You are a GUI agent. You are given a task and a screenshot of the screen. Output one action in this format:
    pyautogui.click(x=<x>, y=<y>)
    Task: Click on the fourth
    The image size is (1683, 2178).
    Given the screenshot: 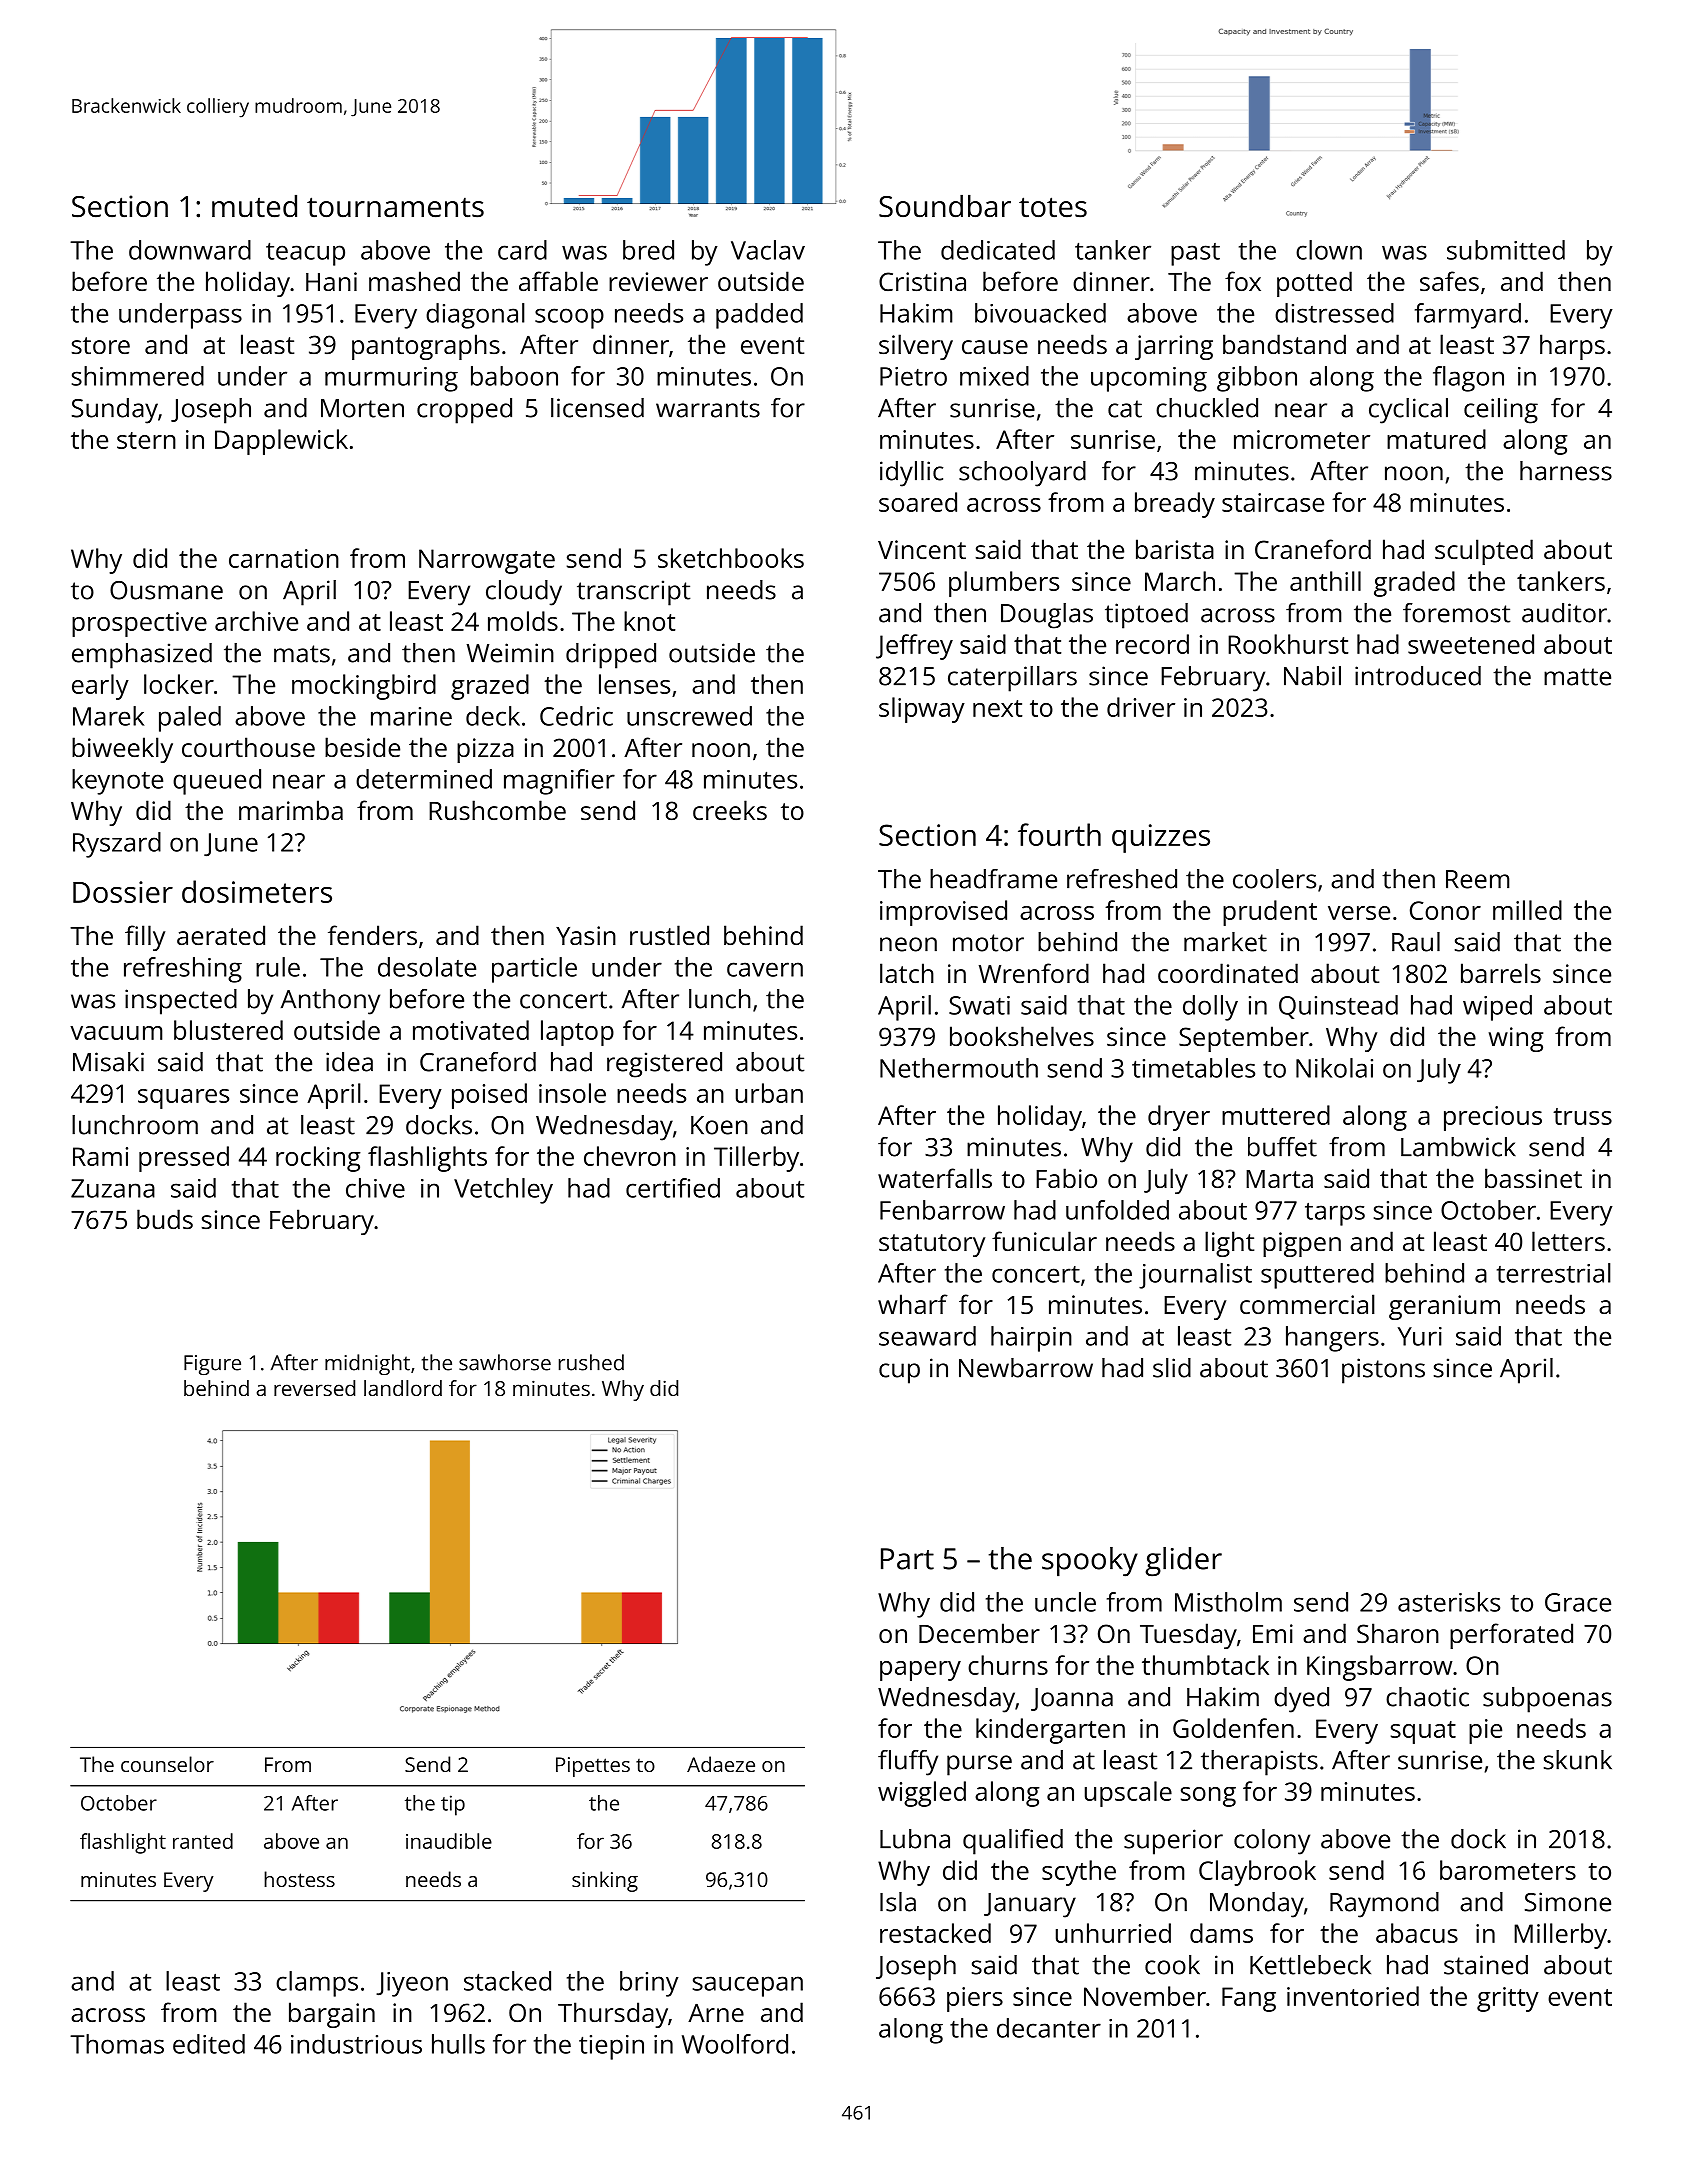 What is the action you would take?
    pyautogui.click(x=1059, y=834)
